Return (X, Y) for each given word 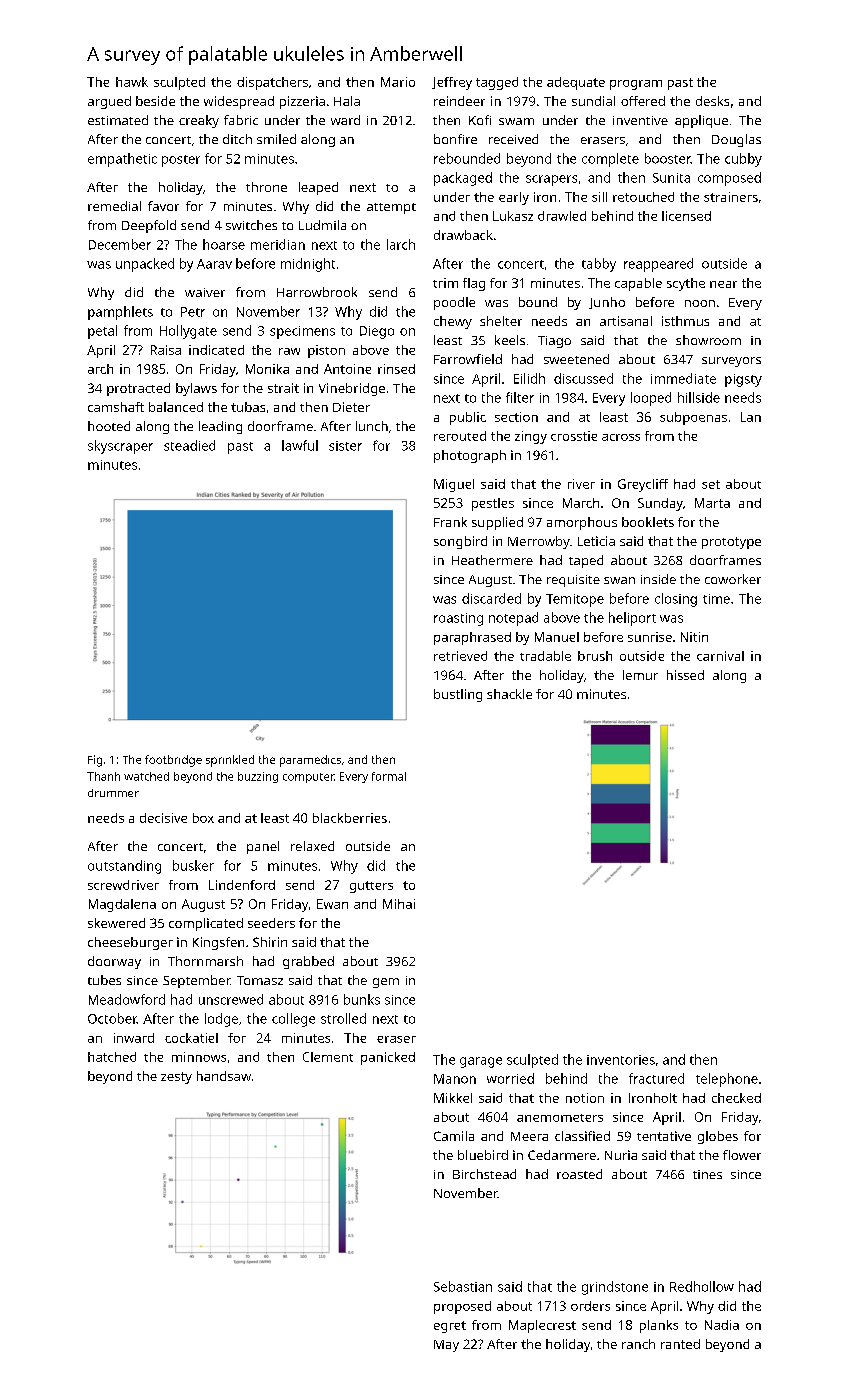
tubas (248, 407)
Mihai (399, 904)
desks (712, 101)
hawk (132, 82)
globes (718, 1137)
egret (450, 1327)
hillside (699, 397)
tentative (664, 1136)
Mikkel (453, 1098)
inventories (621, 1060)
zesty (176, 1078)
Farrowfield (468, 359)
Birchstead (484, 1174)
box (203, 818)
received (513, 139)
